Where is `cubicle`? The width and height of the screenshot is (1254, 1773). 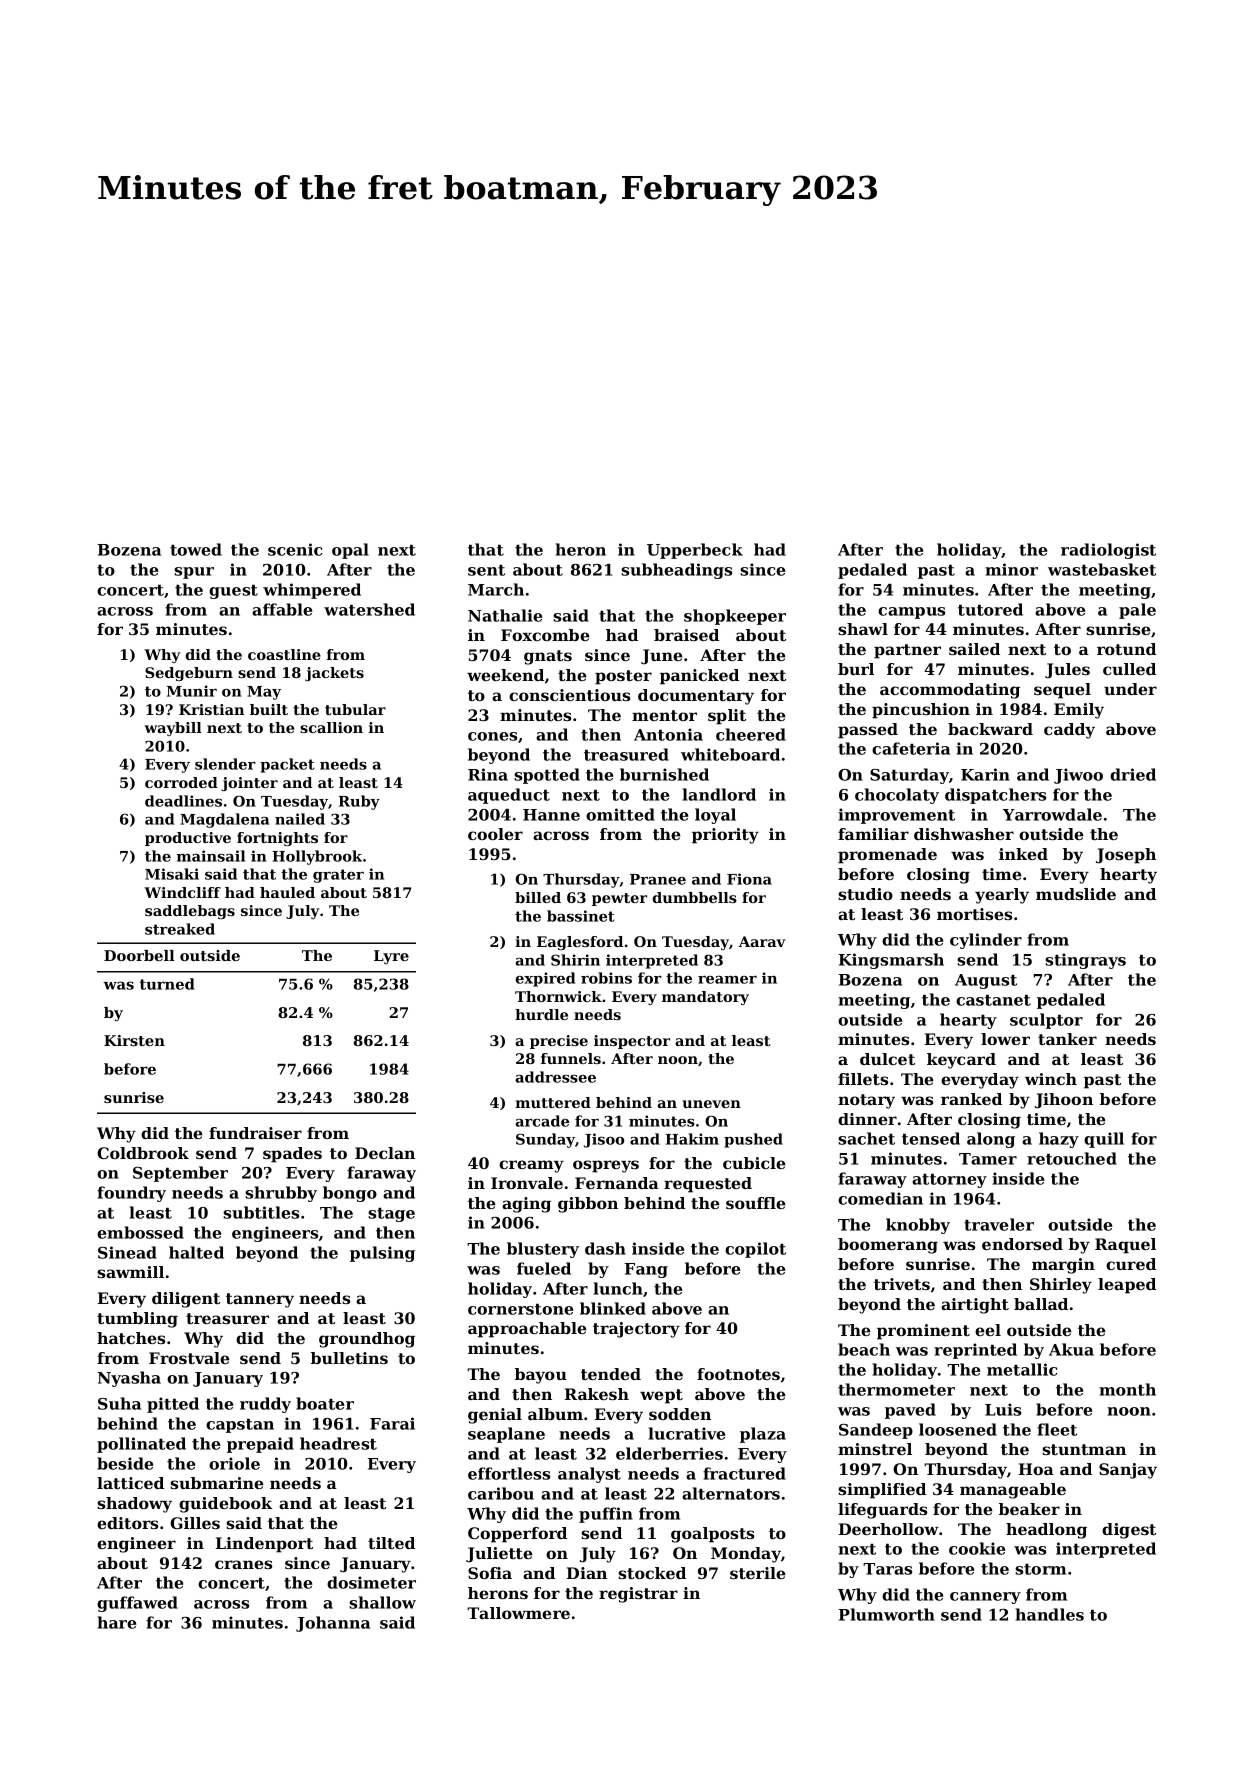
cubicle is located at coordinates (754, 1163).
